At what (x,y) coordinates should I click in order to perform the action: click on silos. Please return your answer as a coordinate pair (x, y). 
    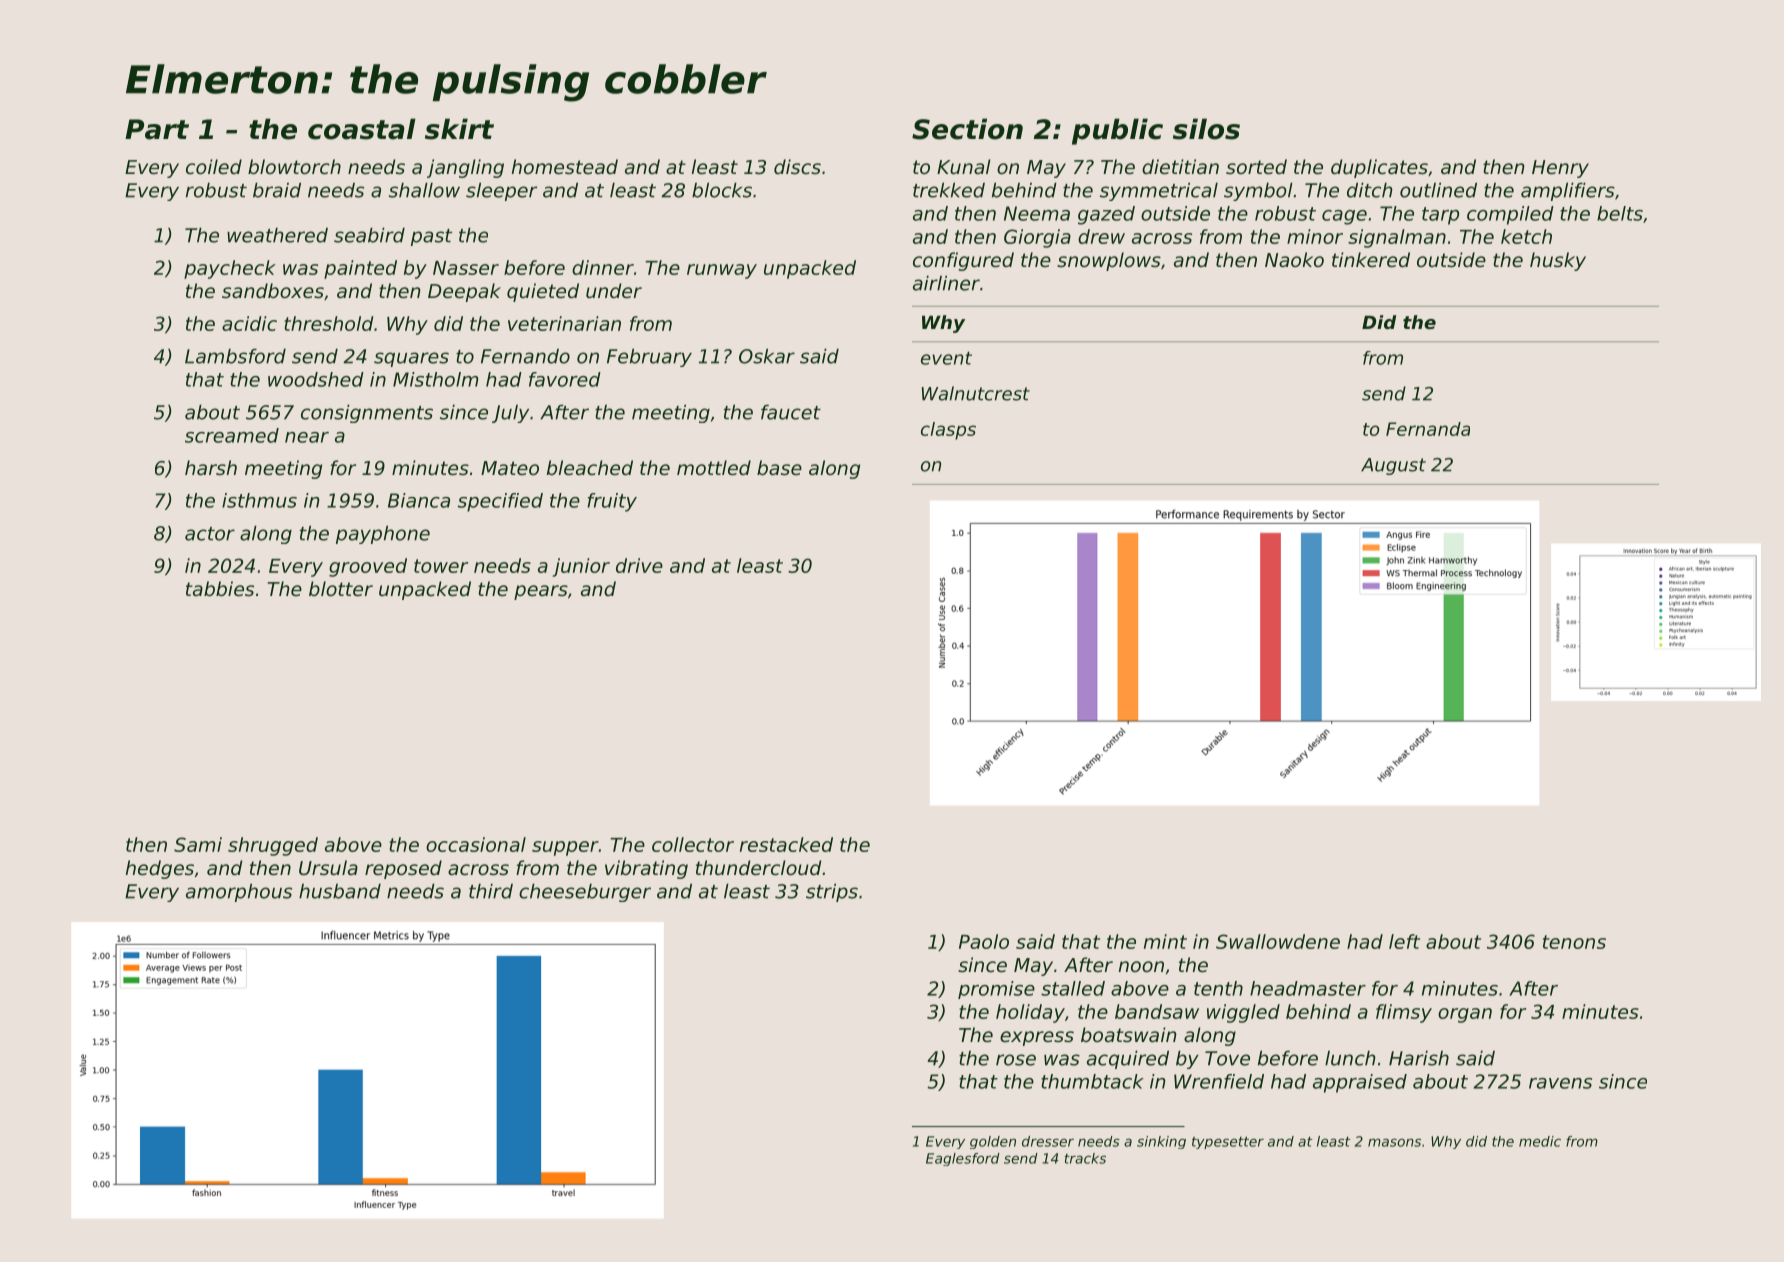
    Looking at the image, I should click on (1206, 129).
